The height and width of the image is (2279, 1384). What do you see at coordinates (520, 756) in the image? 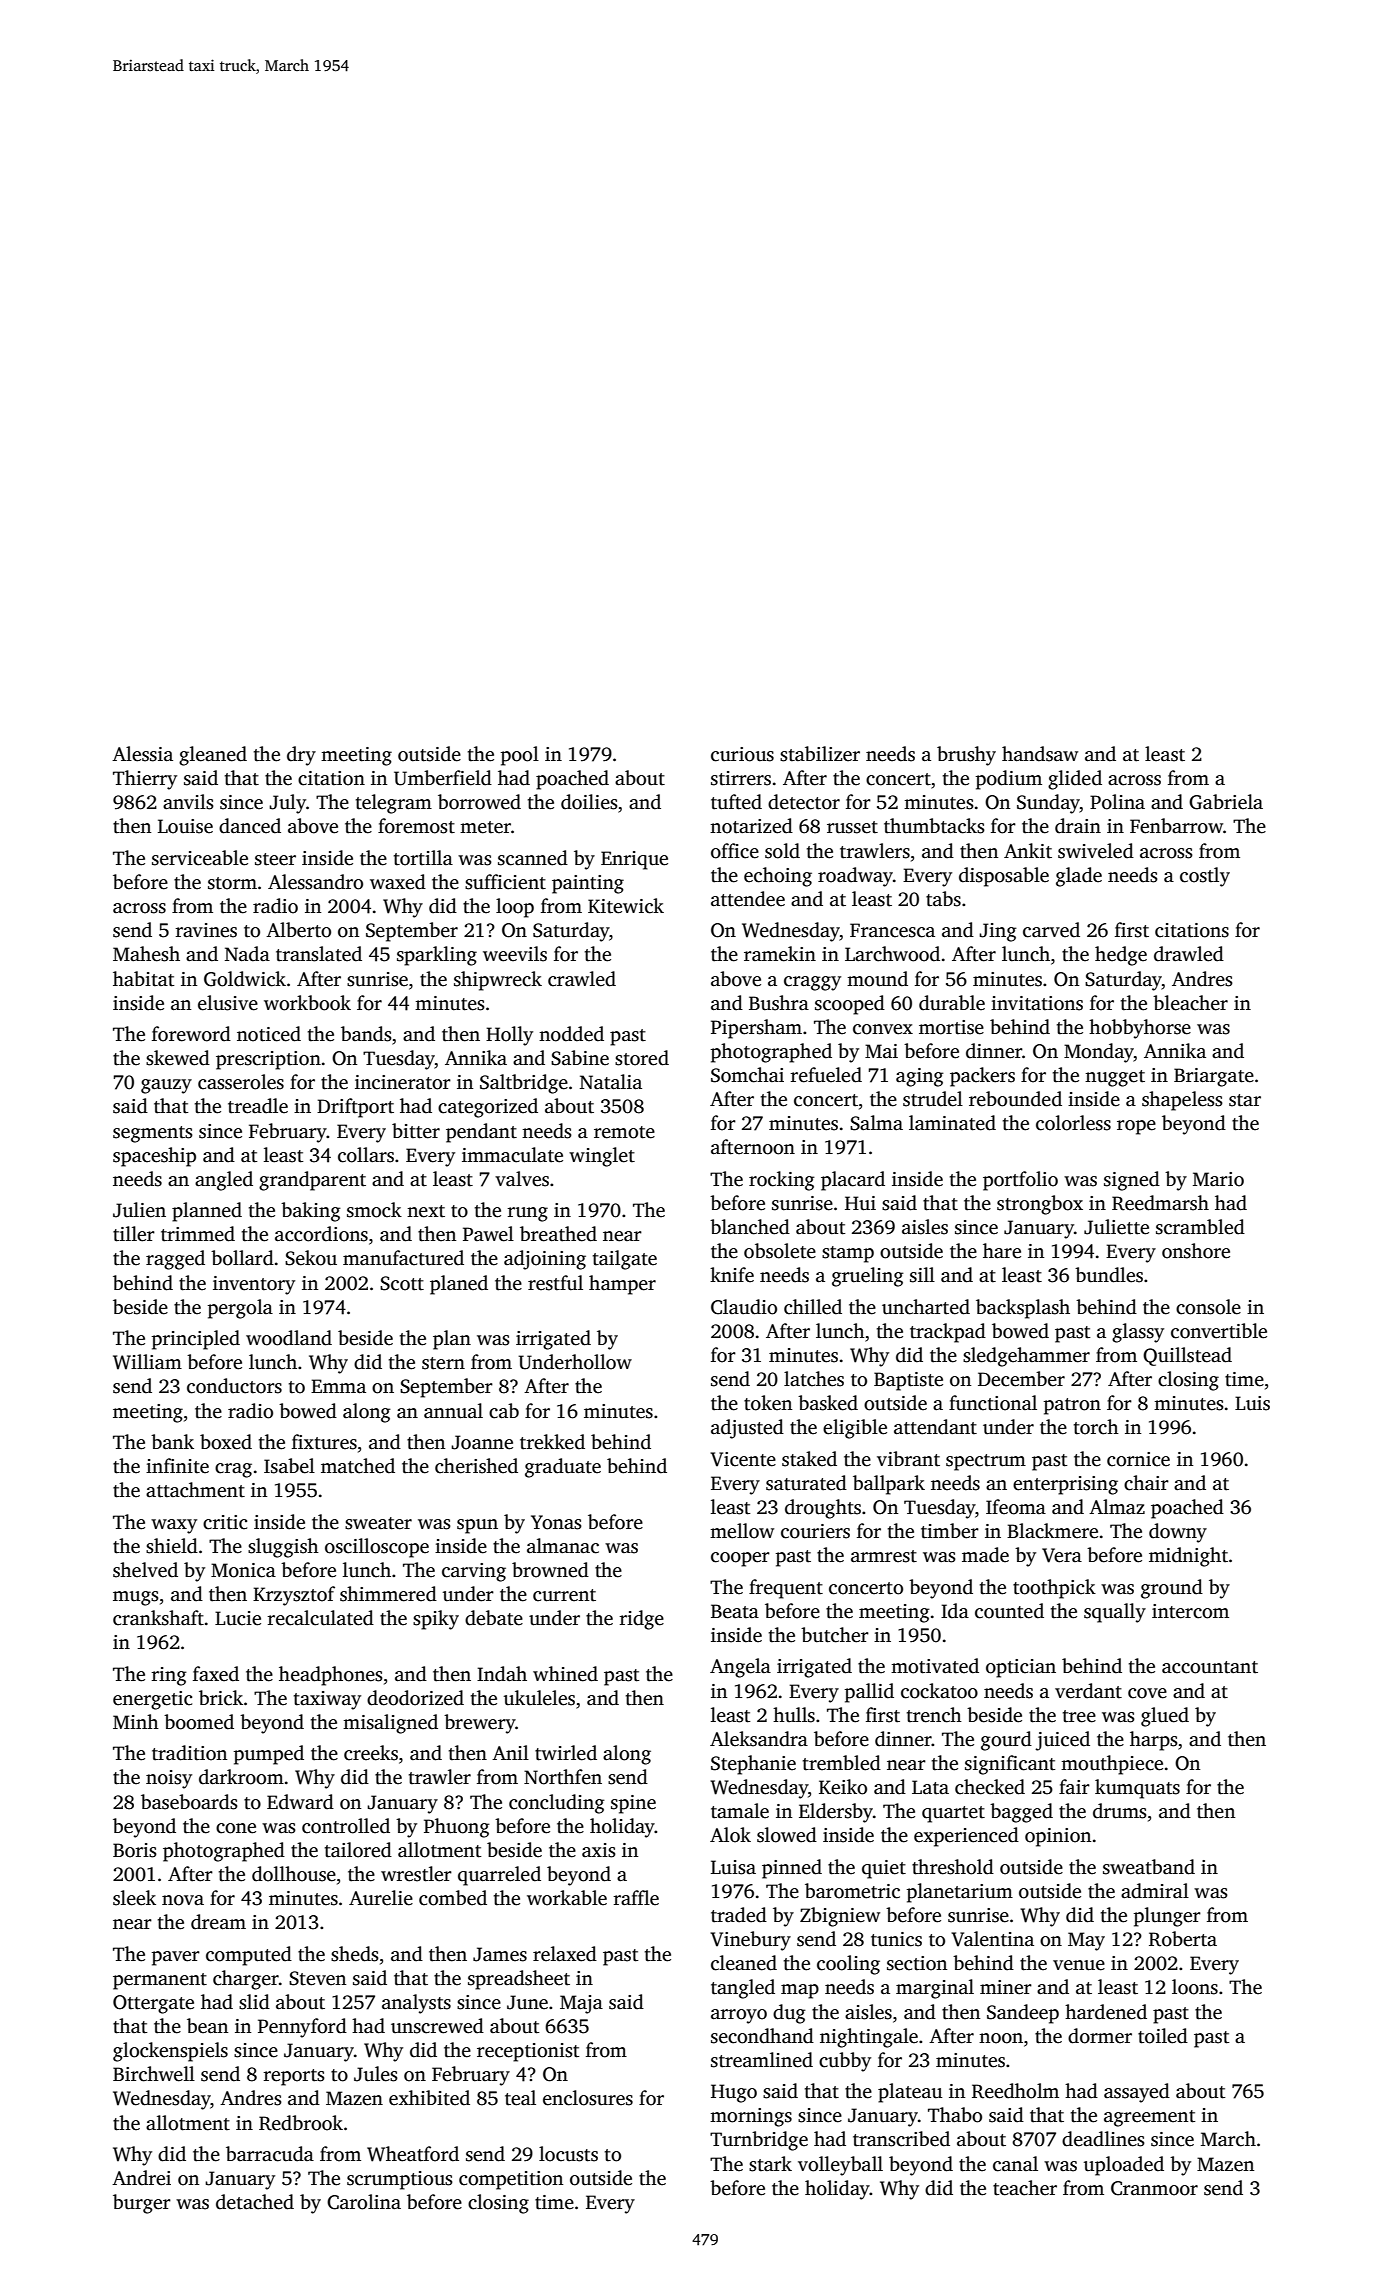
I see `pool` at bounding box center [520, 756].
